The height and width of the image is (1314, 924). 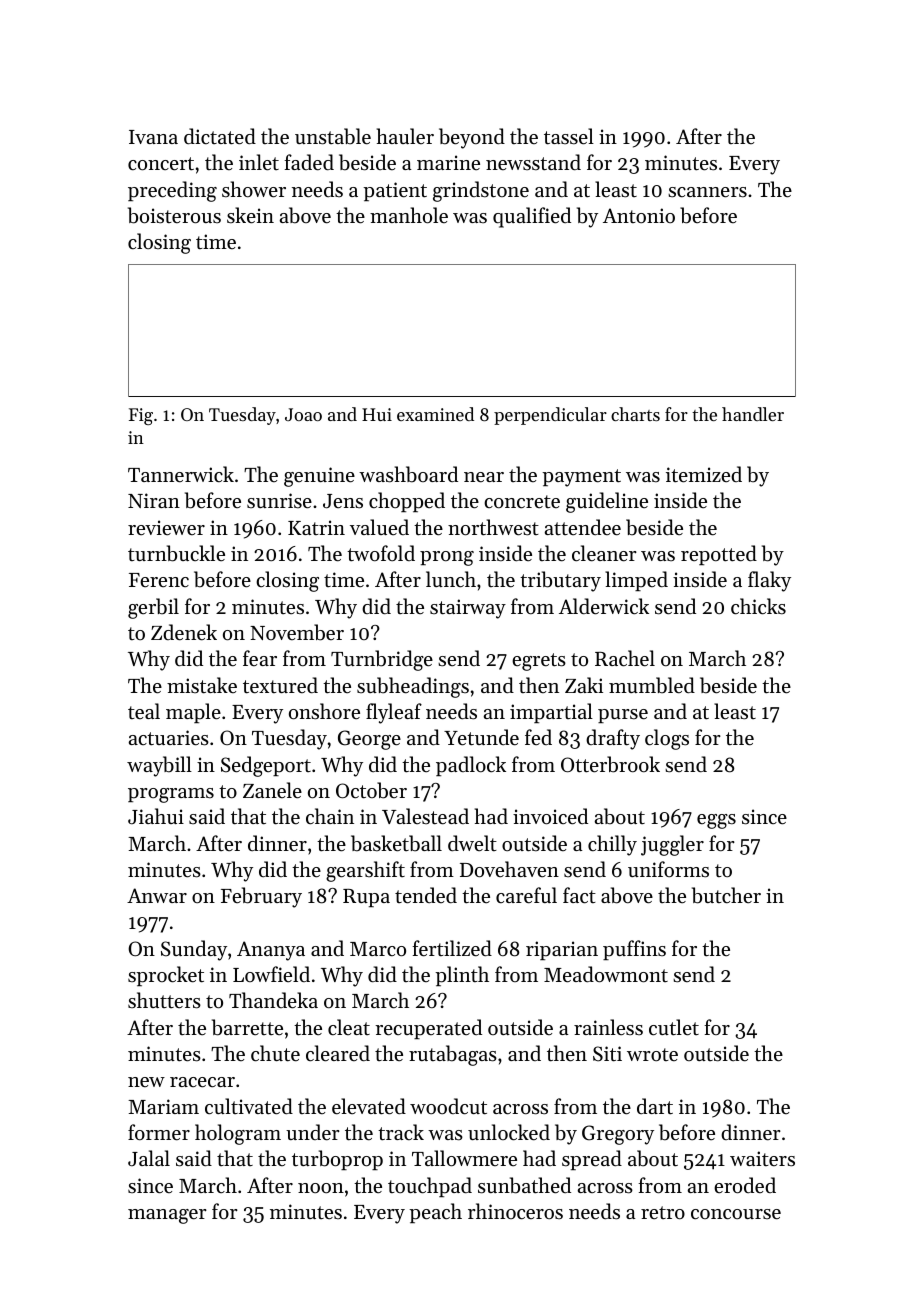 What do you see at coordinates (639, 215) in the image?
I see `Antonio` at bounding box center [639, 215].
